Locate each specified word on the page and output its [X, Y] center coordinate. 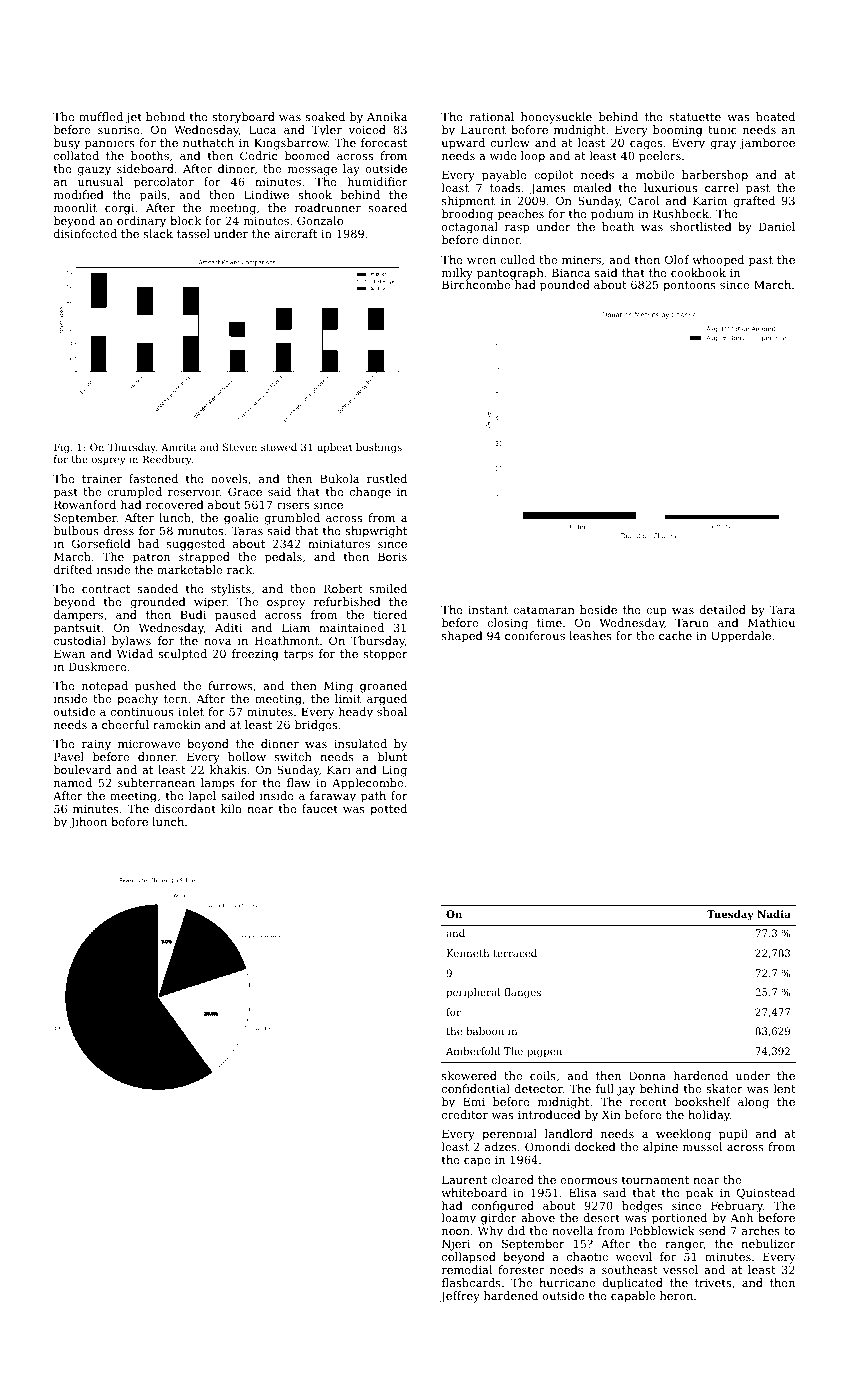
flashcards [471, 1282]
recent [648, 1102]
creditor [465, 1114]
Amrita [178, 447]
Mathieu [771, 622]
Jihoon [88, 823]
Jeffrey [460, 1297]
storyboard [243, 118]
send [712, 1230]
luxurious [670, 187]
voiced [367, 129]
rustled [387, 478]
